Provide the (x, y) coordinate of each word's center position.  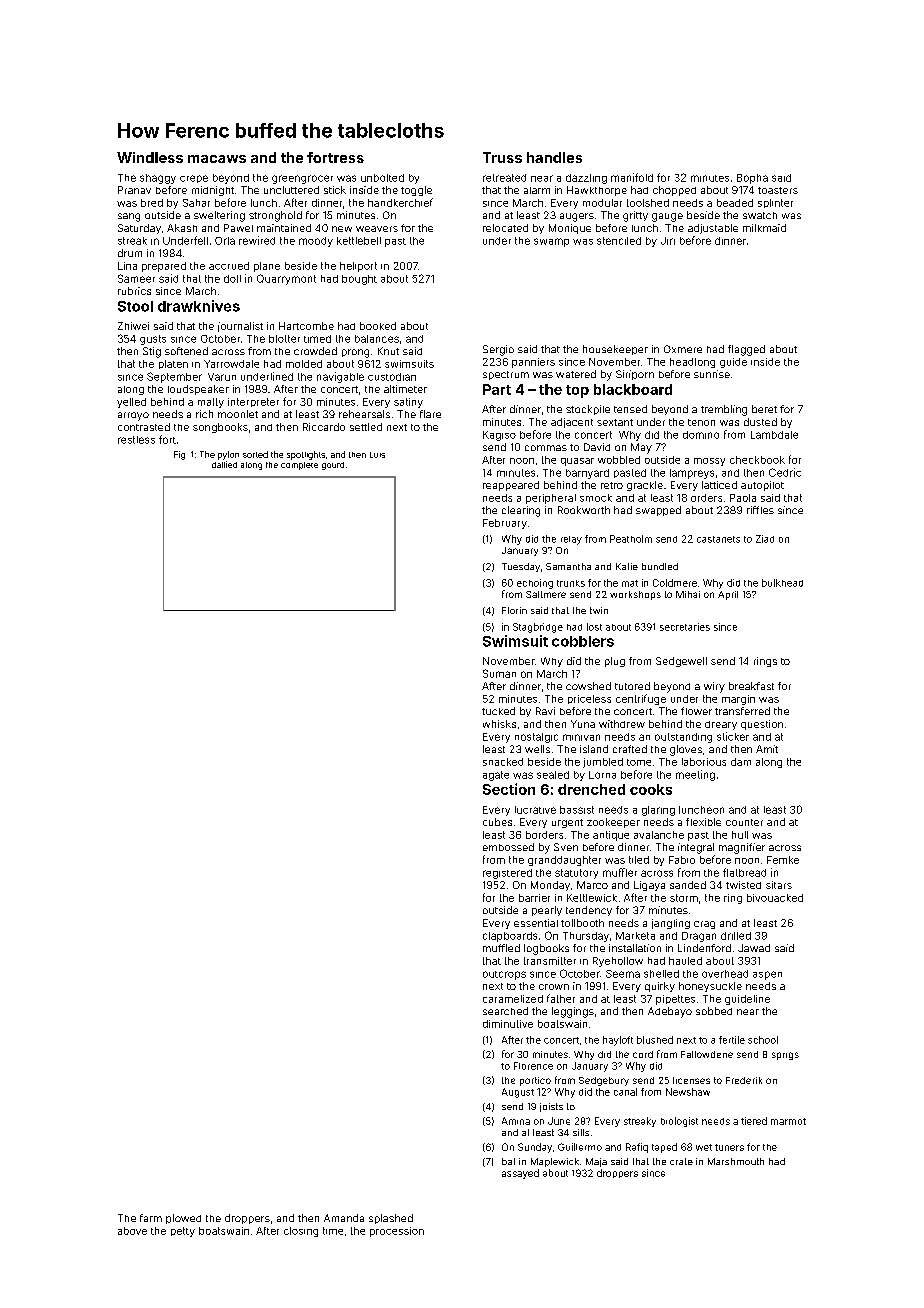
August (518, 1093)
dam (741, 762)
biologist (679, 1122)
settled (366, 427)
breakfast (751, 686)
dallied (224, 464)
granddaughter (564, 861)
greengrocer (302, 179)
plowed (183, 1219)
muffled (501, 948)
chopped (674, 191)
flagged (746, 350)
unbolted (382, 178)
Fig (179, 455)
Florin (514, 610)
